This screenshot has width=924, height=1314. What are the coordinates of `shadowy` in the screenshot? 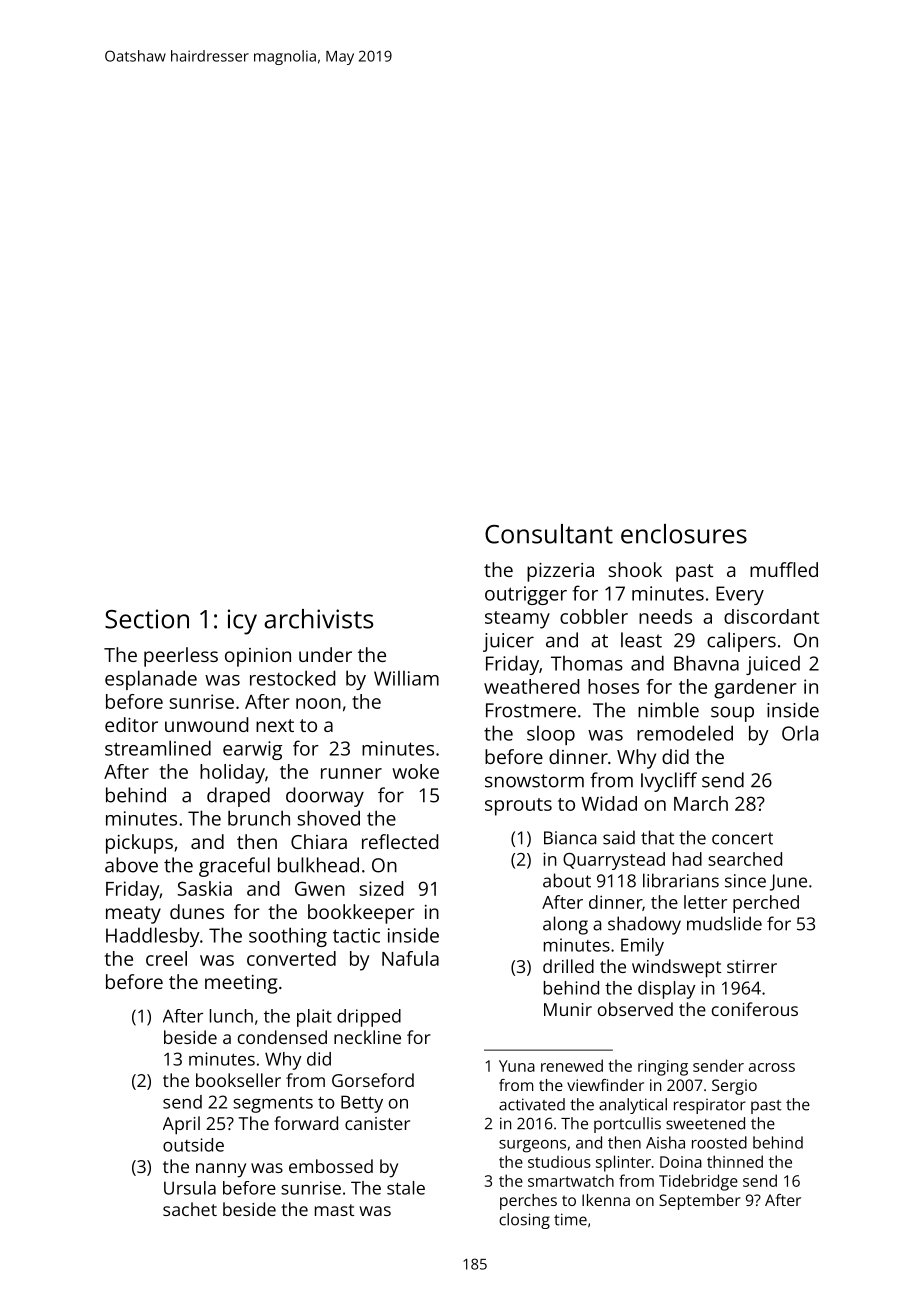 It's located at (644, 925).
